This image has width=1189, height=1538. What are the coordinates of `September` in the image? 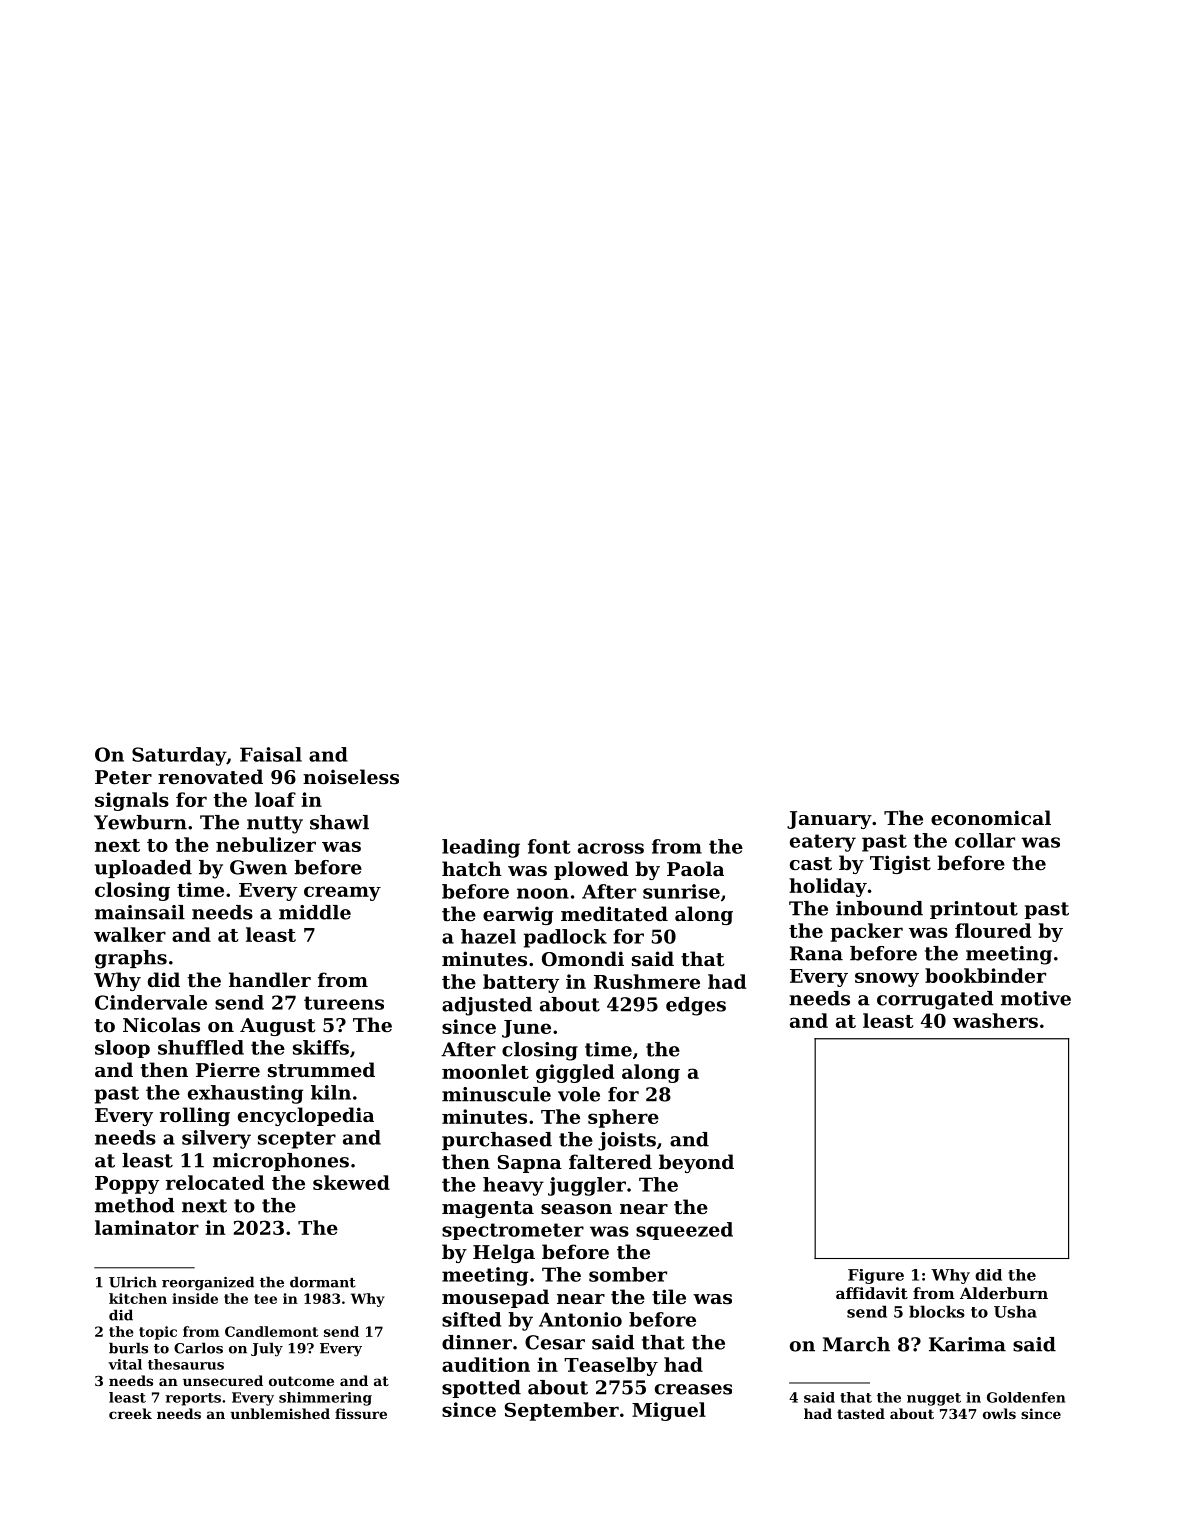 It's located at (562, 1411).
